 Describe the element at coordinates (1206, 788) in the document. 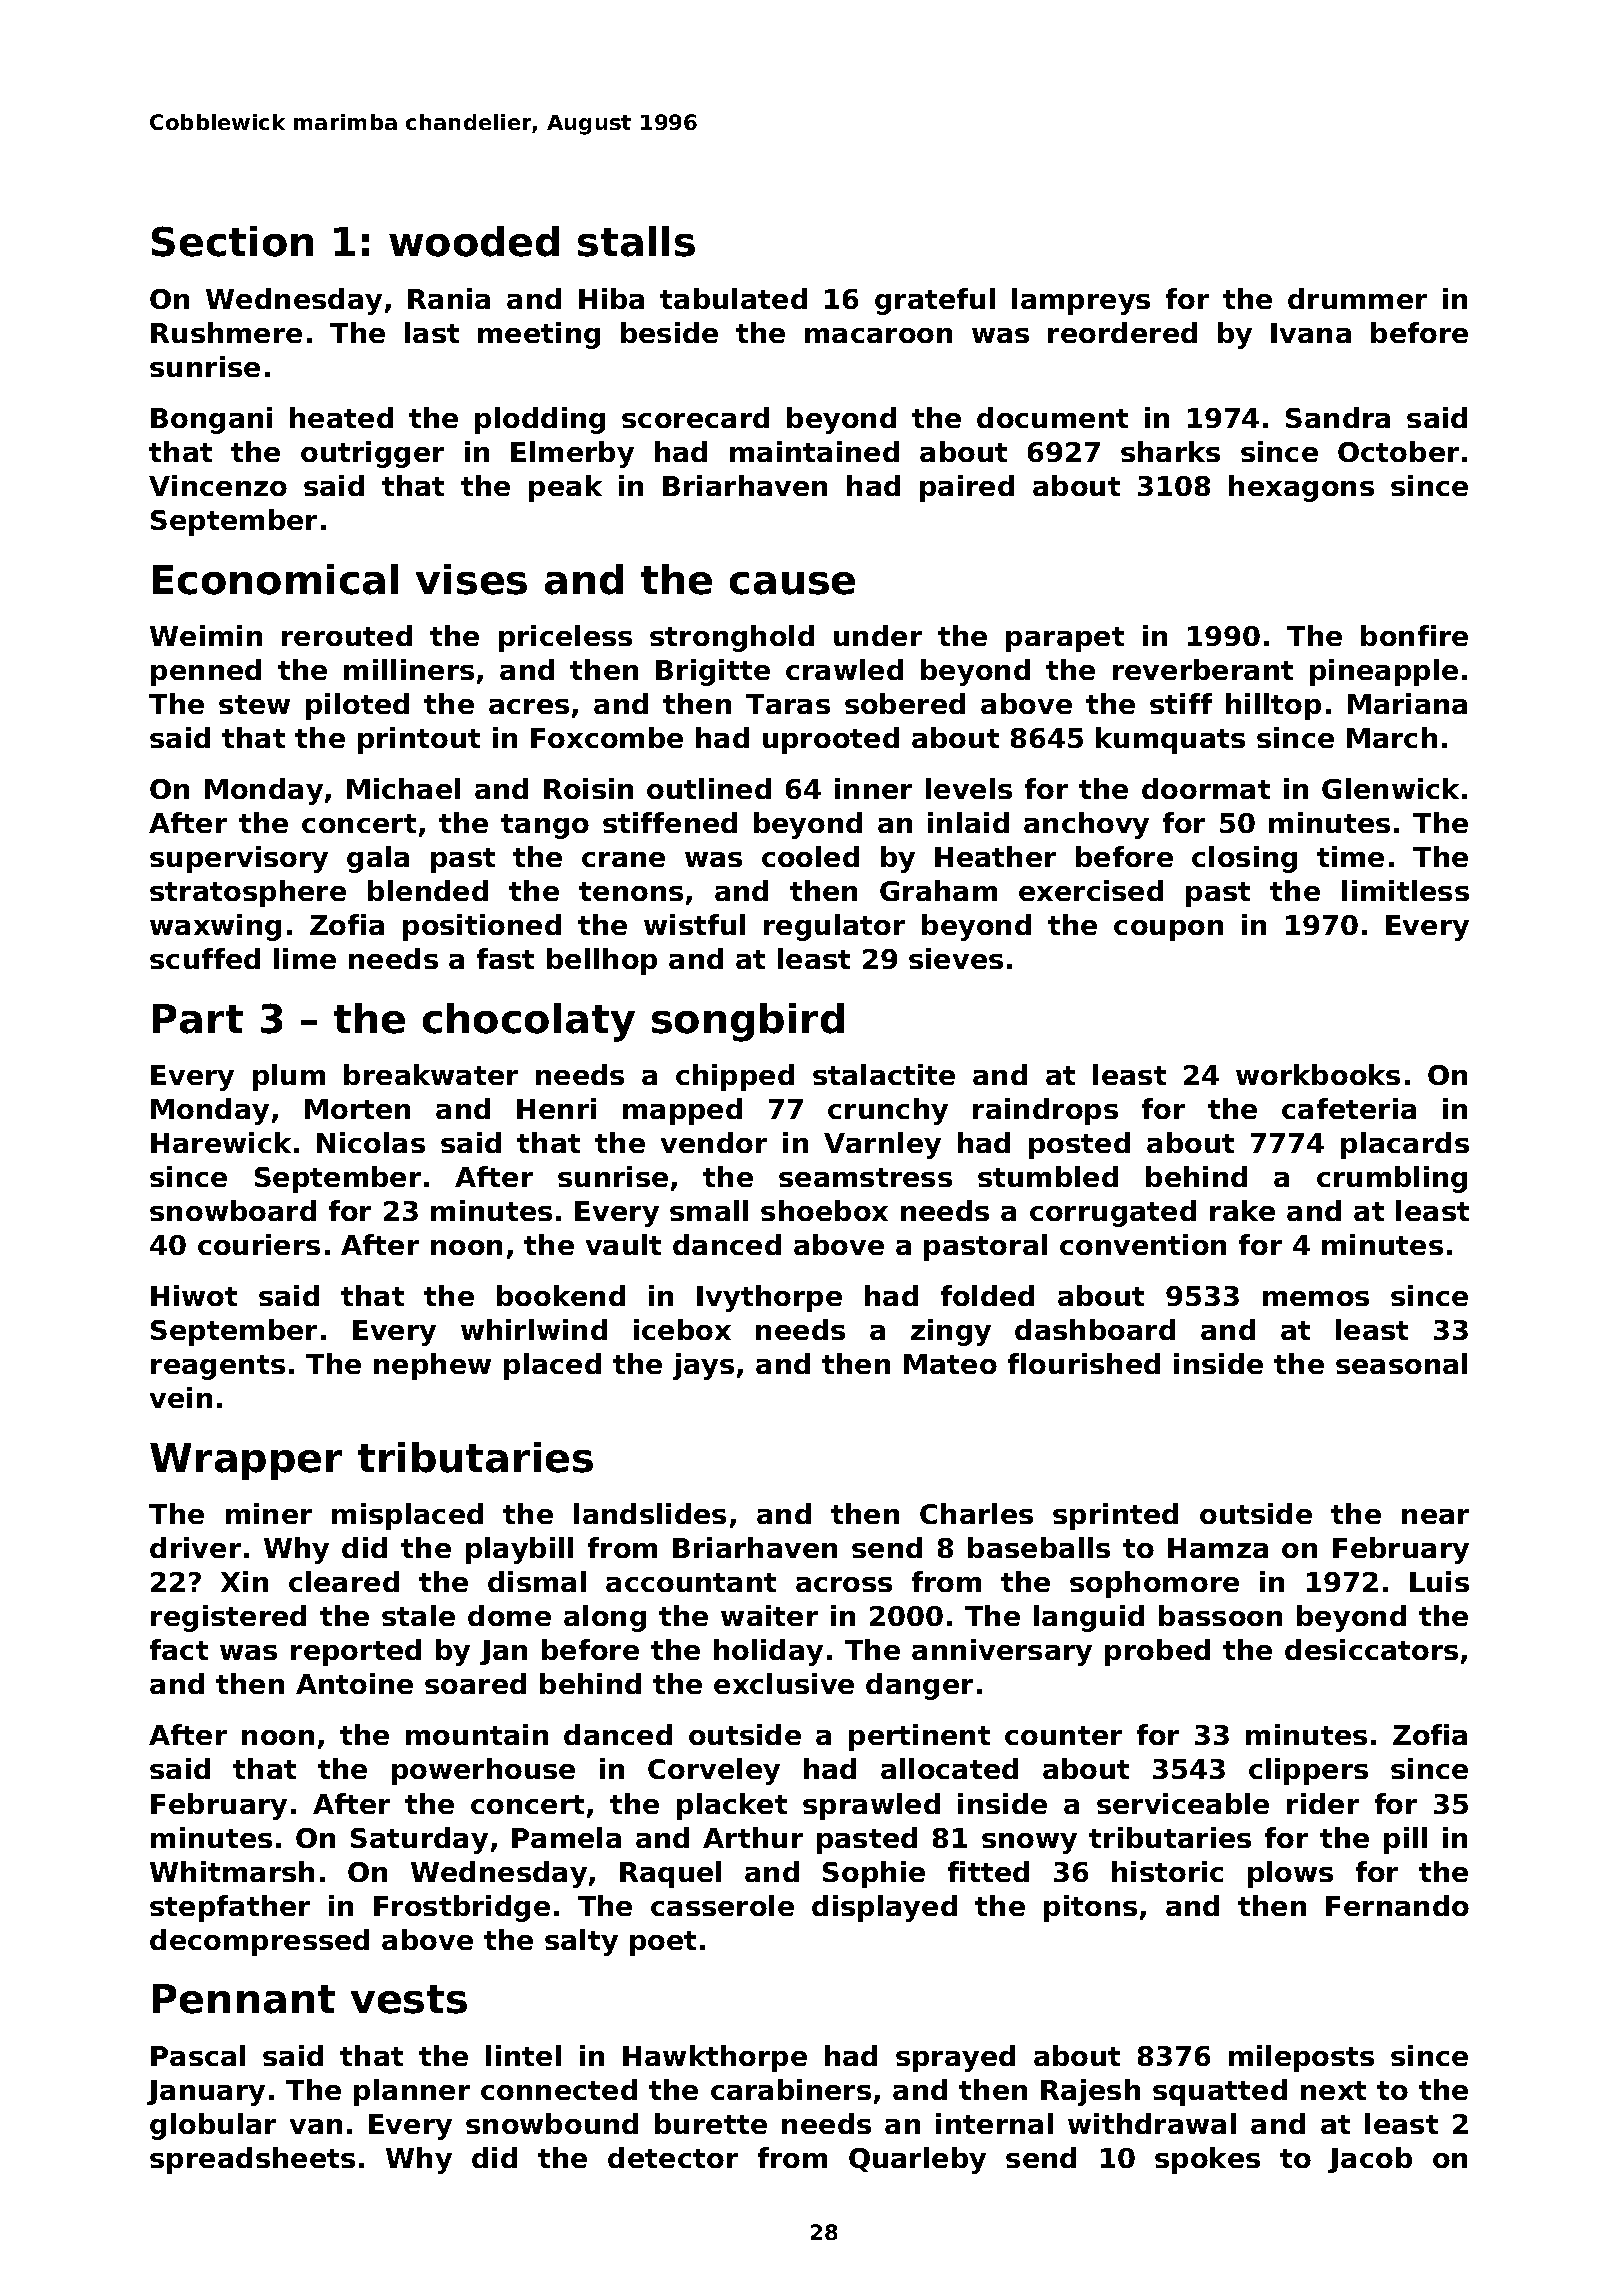

I see `doormat` at that location.
